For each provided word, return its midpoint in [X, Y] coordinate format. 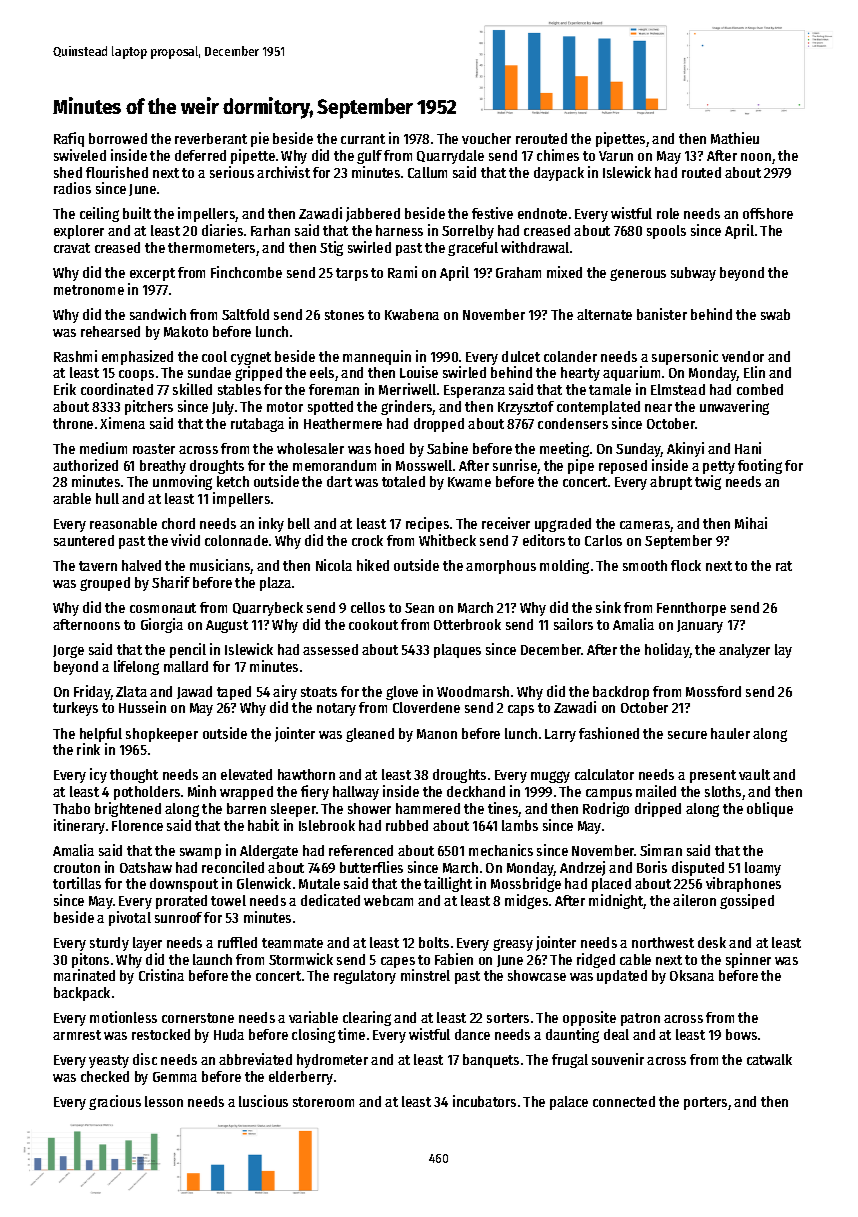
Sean [419, 608]
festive [492, 213]
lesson [164, 1101]
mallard [186, 666]
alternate [604, 314]
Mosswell [424, 465]
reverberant [211, 138]
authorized [85, 465]
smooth [645, 565]
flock [686, 565]
